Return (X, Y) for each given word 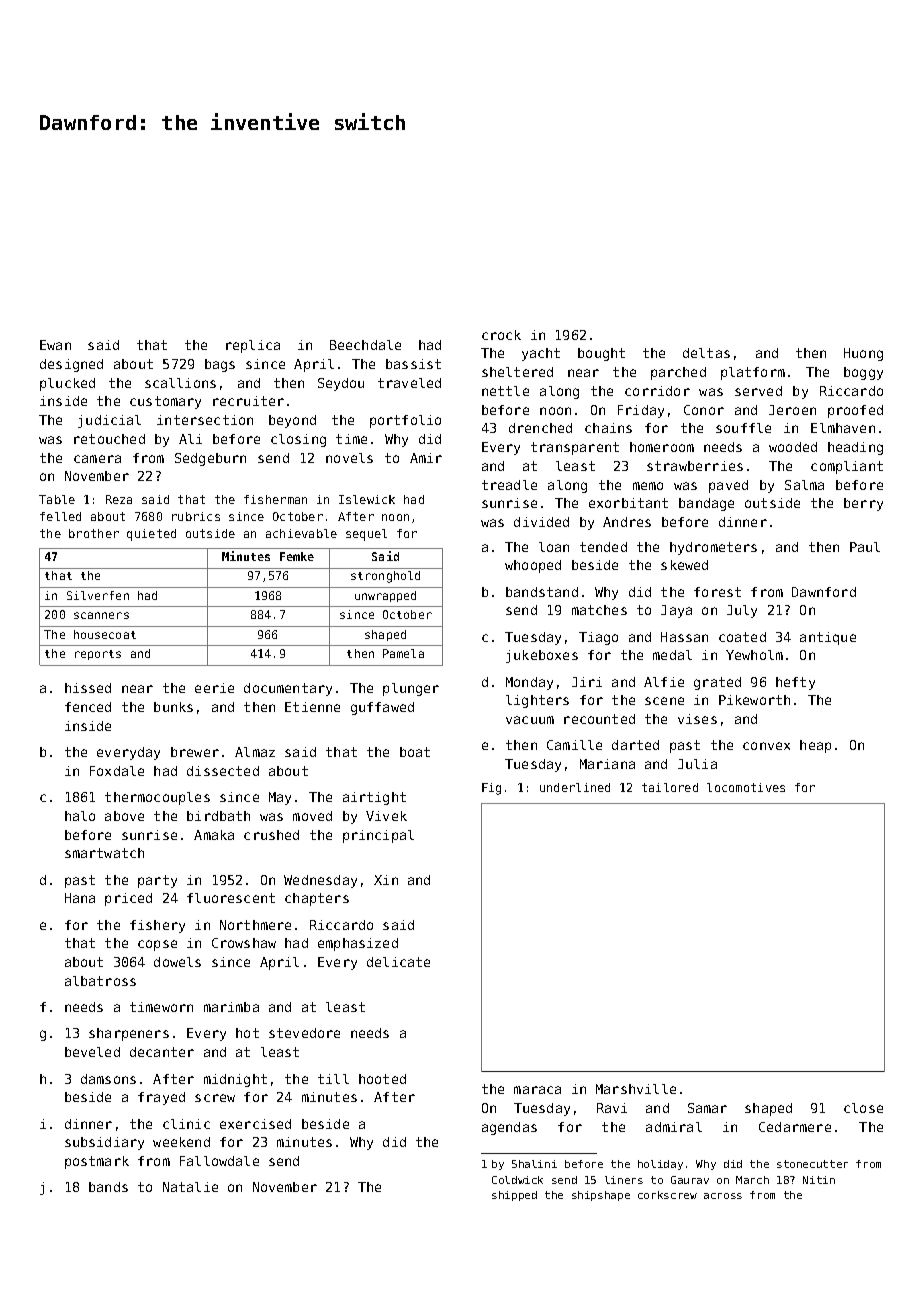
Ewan (55, 345)
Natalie (190, 1187)
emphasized (358, 944)
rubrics (196, 516)
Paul (865, 547)
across (723, 1196)
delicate (398, 962)
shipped (514, 1196)
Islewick (367, 499)
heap (815, 746)
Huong (863, 354)
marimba (231, 1007)
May (280, 798)
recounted (599, 719)
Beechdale (365, 345)
